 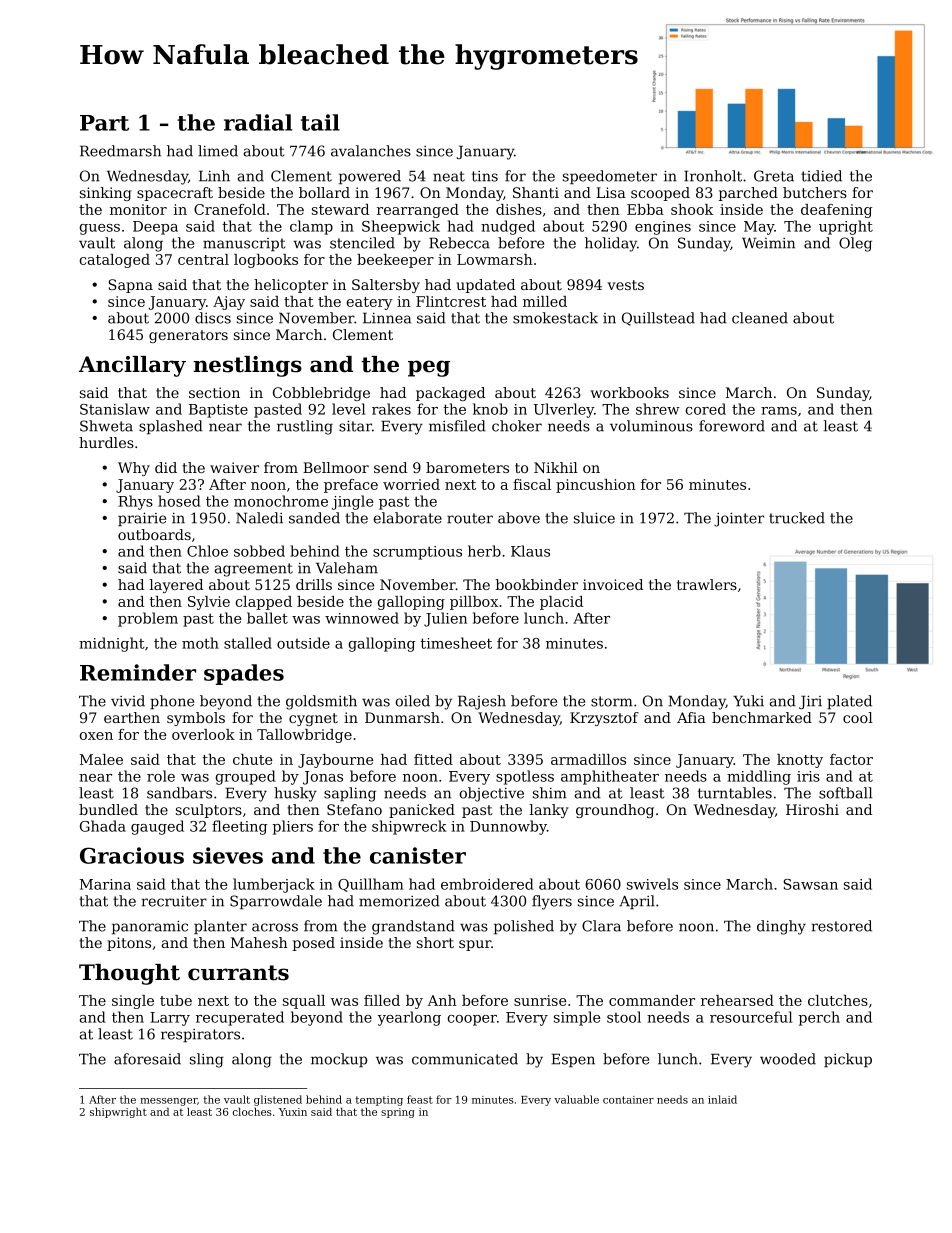 I want to click on Reedmarsh, so click(x=120, y=151).
